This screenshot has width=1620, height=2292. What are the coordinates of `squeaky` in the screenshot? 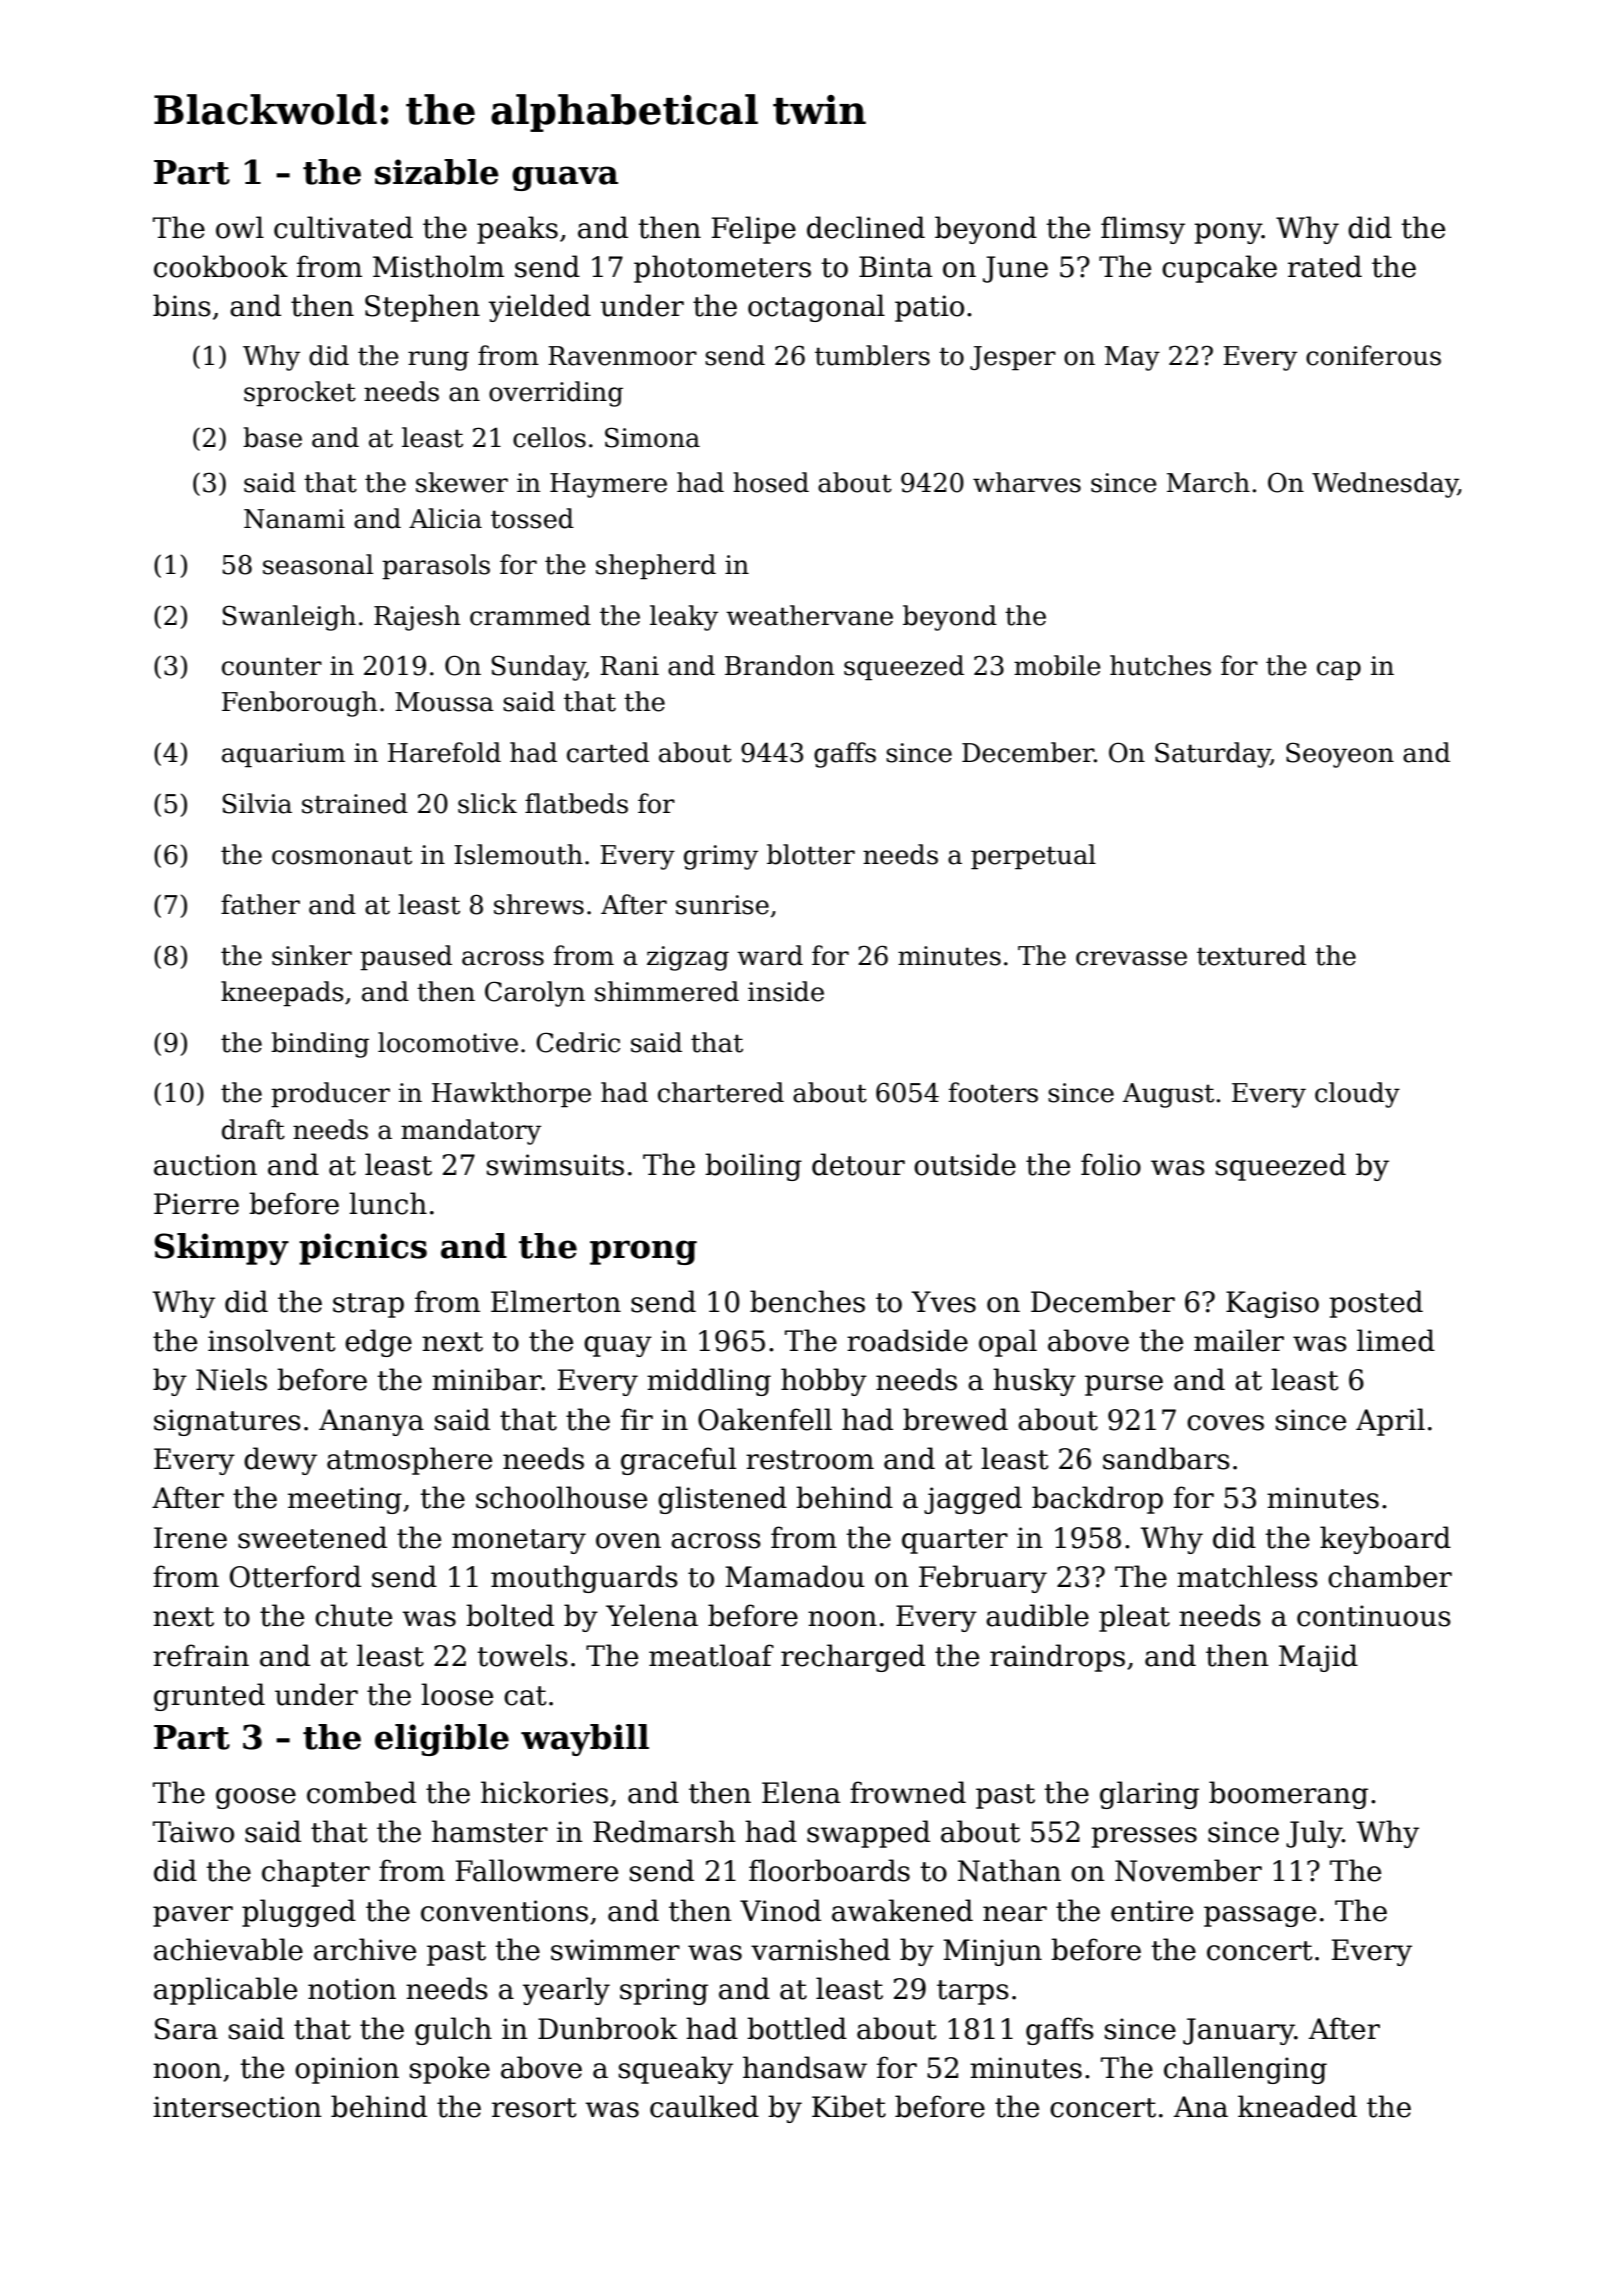 It's located at (676, 2070).
